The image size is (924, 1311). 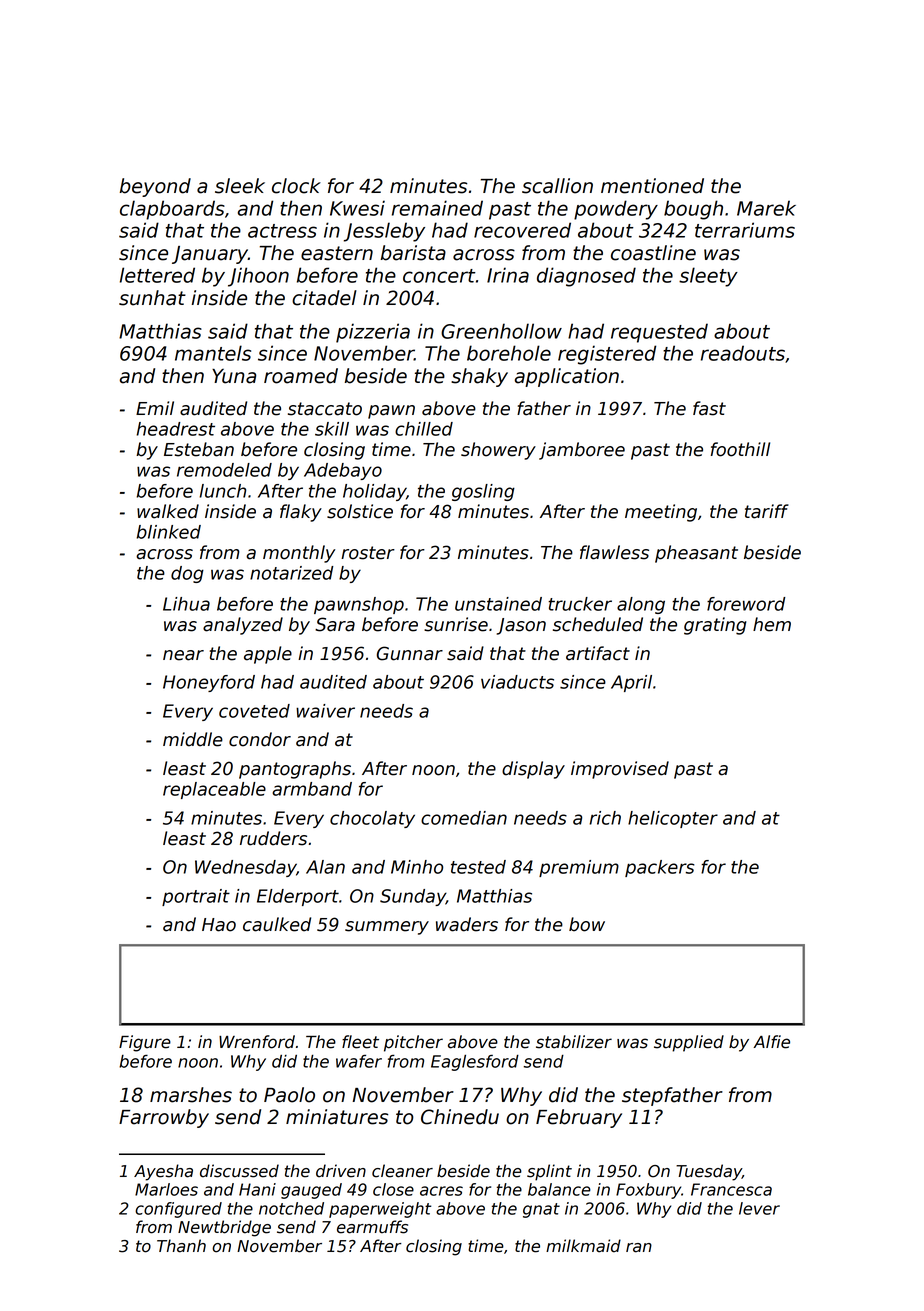 What do you see at coordinates (660, 868) in the screenshot?
I see `packers` at bounding box center [660, 868].
